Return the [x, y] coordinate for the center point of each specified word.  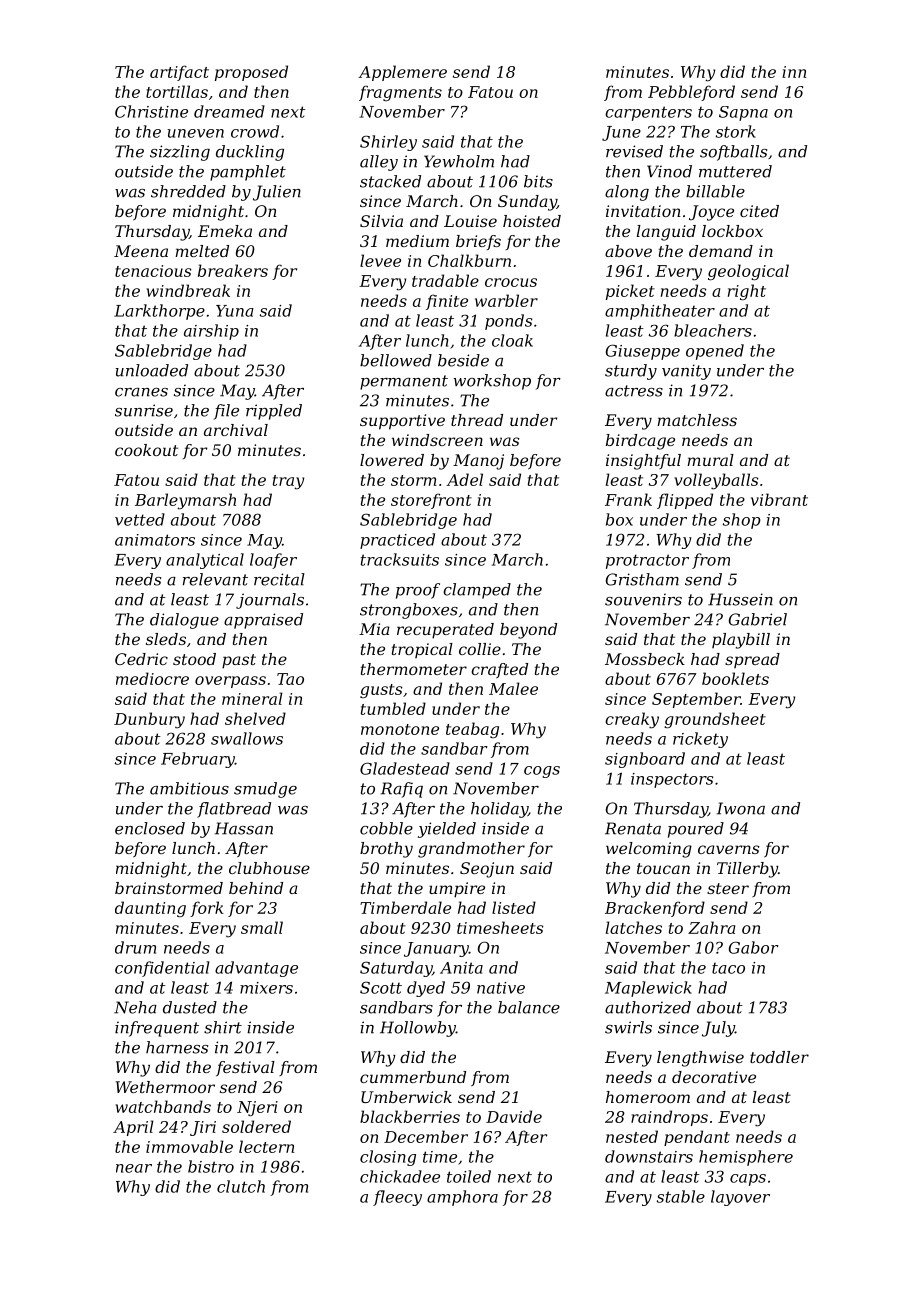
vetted [140, 519]
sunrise [144, 410]
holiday [499, 810]
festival [245, 1068]
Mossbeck [645, 659]
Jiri [203, 1128]
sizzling [180, 153]
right [747, 292]
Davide [514, 1116]
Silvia [381, 221]
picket [630, 292]
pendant [697, 1138]
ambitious [189, 788]
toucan [663, 868]
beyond [528, 631]
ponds [508, 322]
